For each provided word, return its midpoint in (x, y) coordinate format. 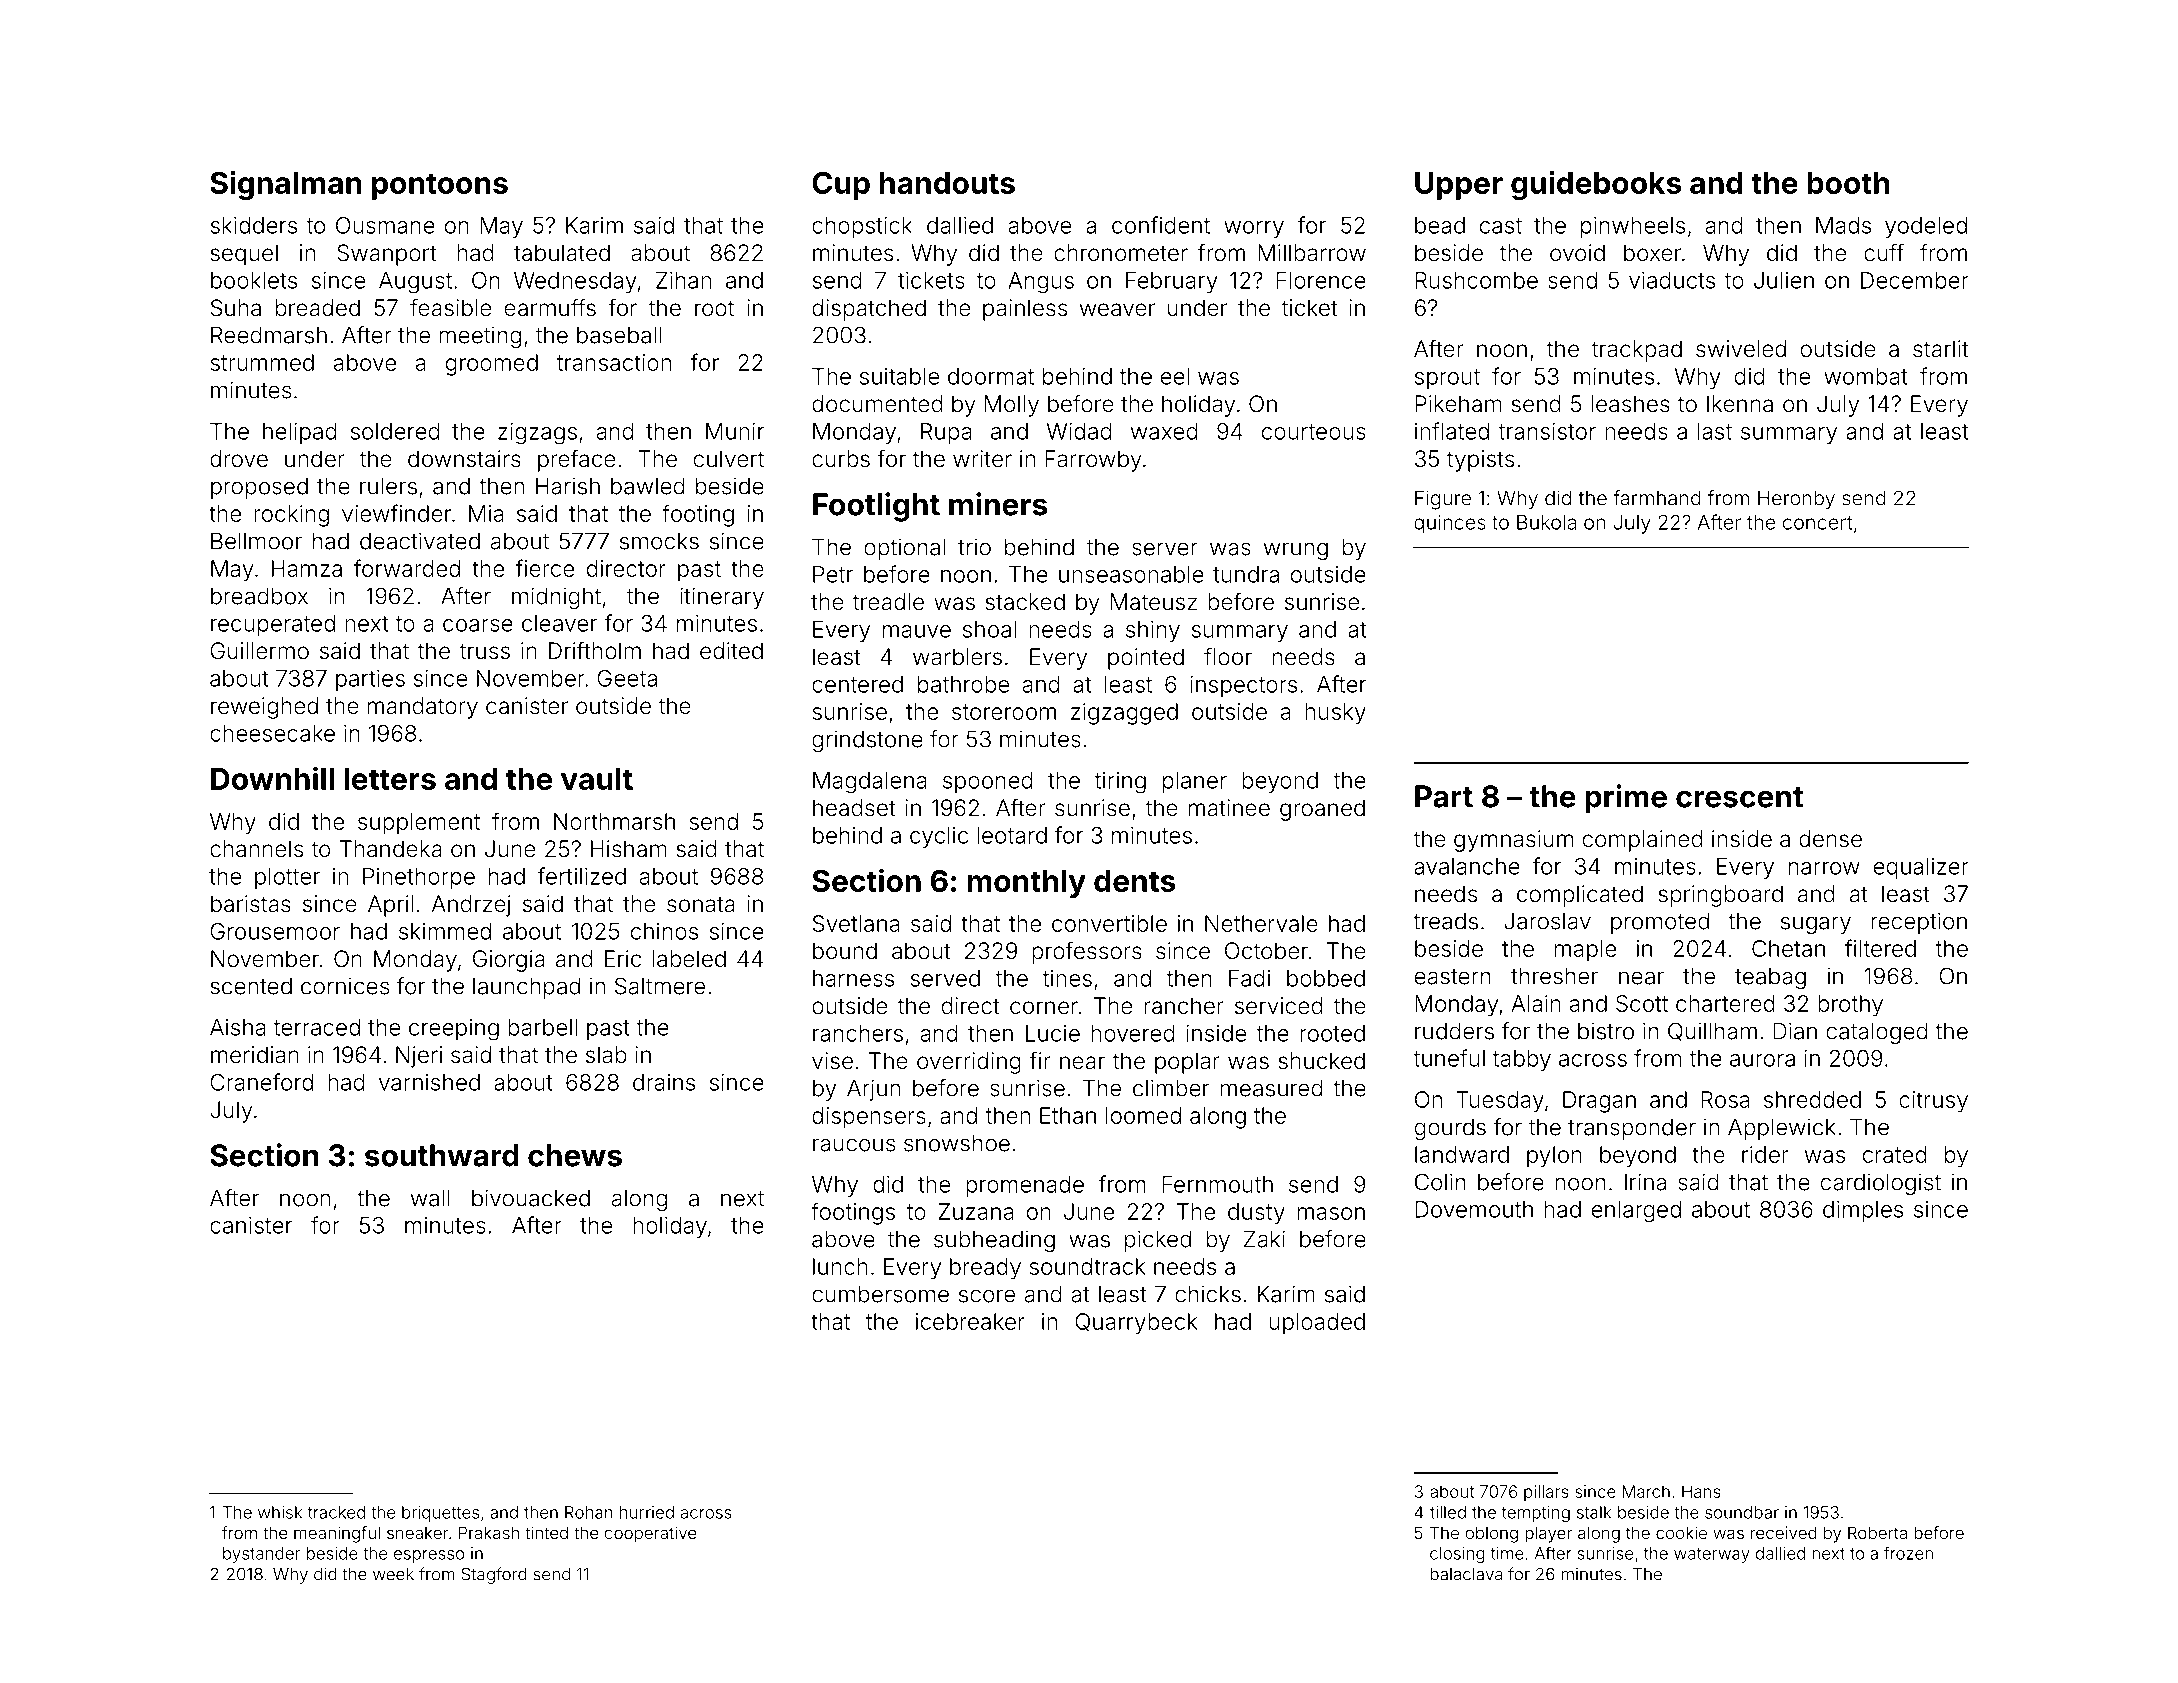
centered (857, 684)
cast (1501, 226)
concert (1817, 523)
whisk (280, 1512)
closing (1457, 1555)
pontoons (440, 186)
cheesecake (272, 733)
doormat (991, 376)
